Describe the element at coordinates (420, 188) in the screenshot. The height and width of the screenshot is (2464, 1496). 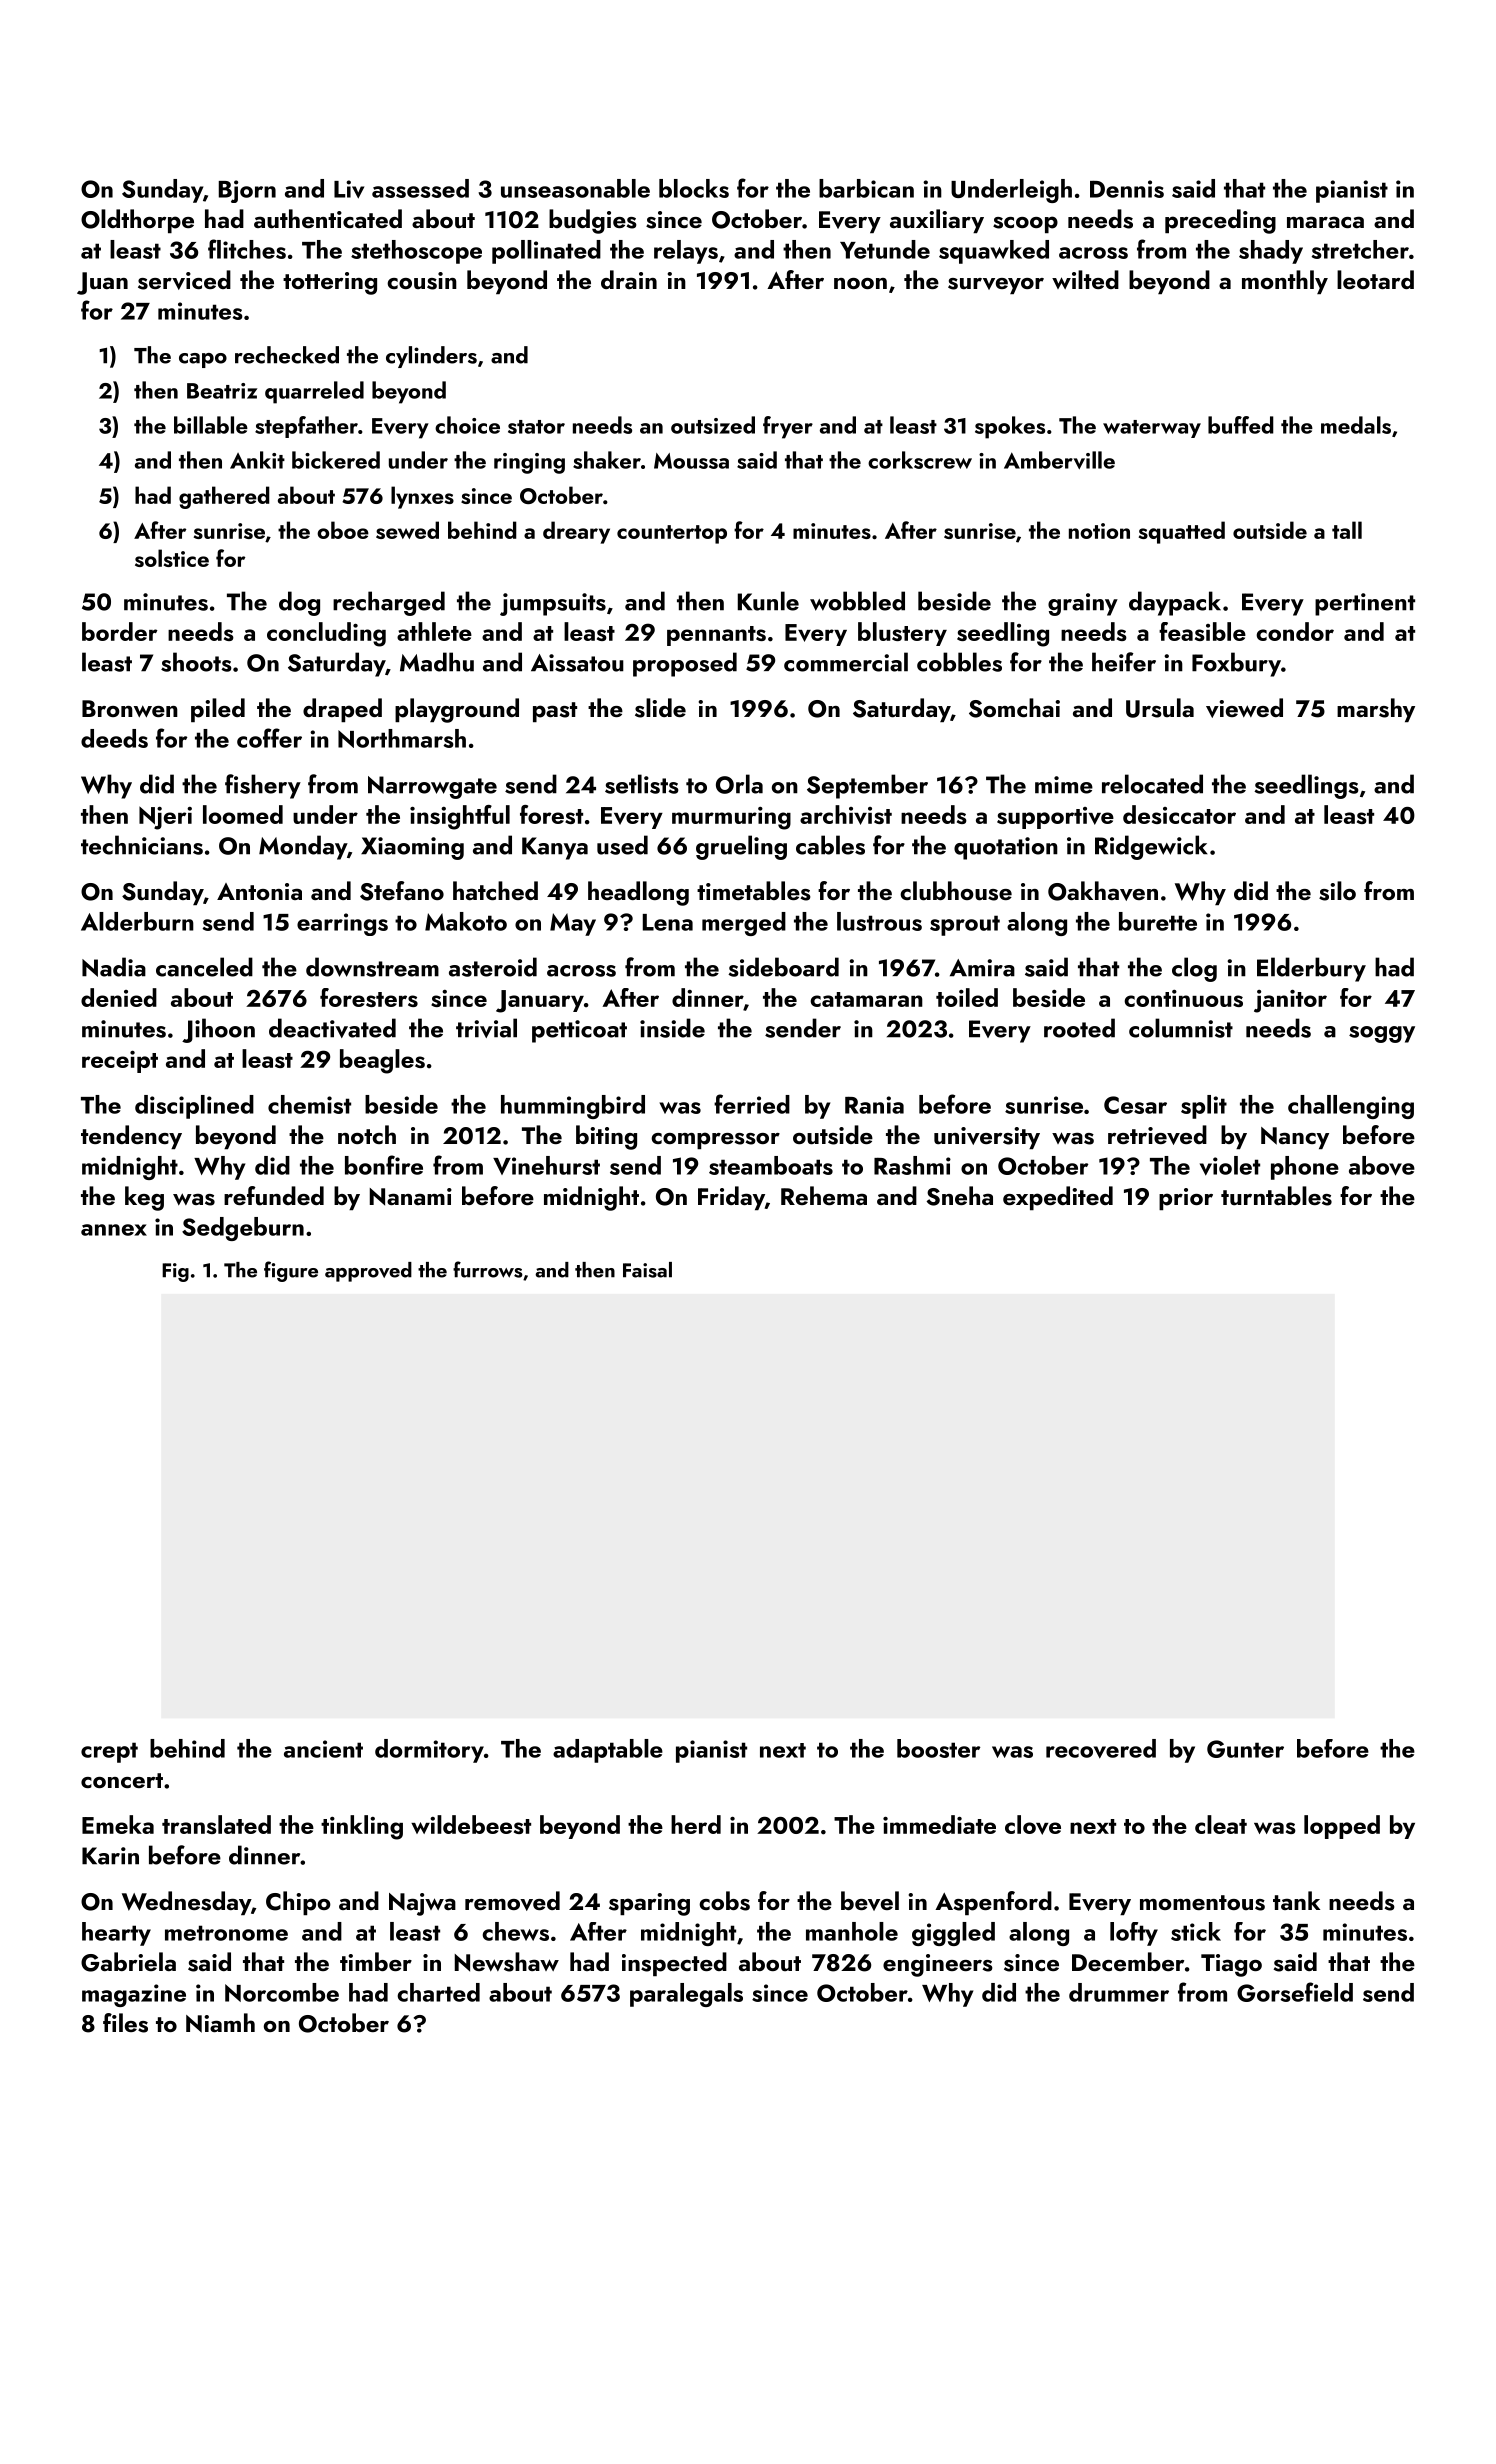
I see `assessed` at that location.
